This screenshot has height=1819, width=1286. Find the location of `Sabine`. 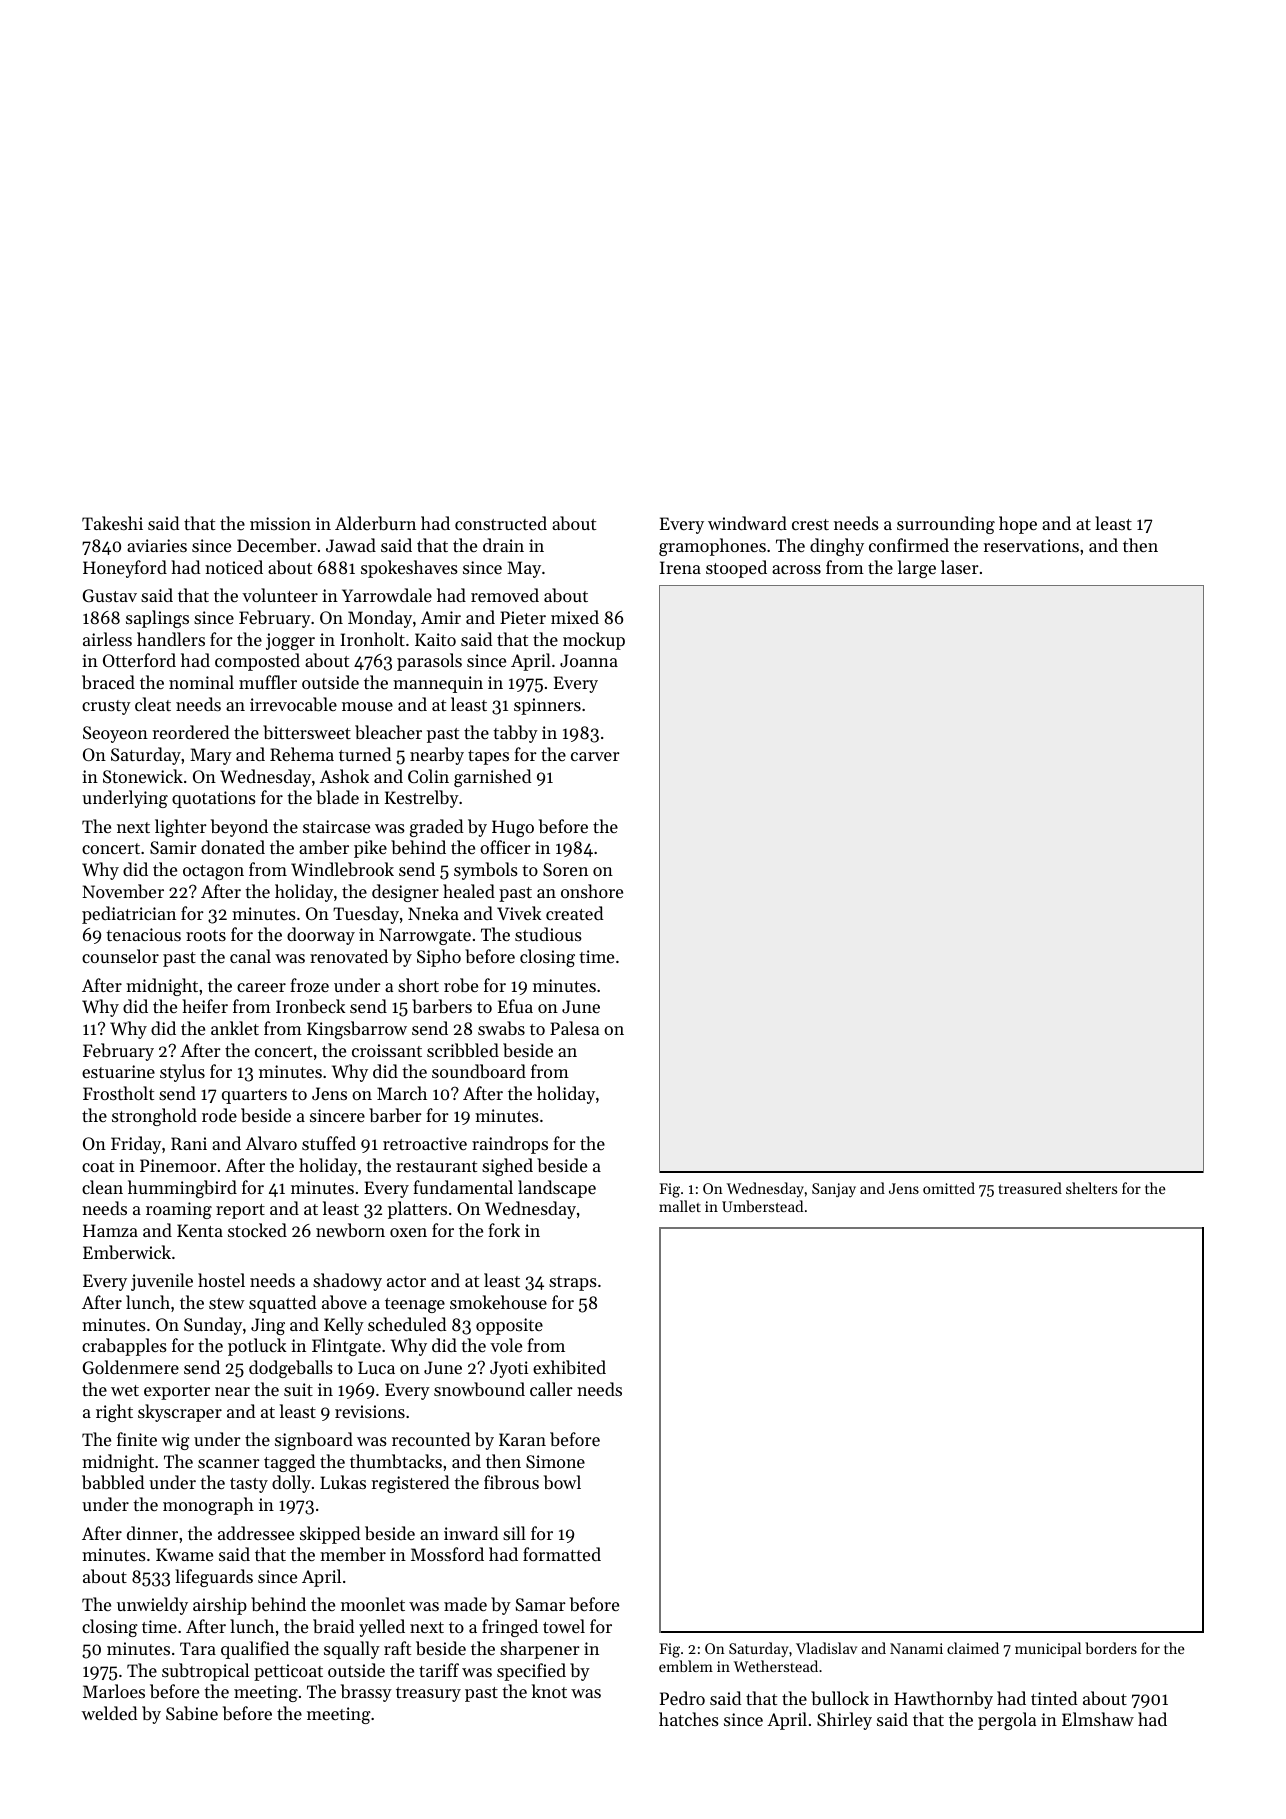

Sabine is located at coordinates (192, 1713).
